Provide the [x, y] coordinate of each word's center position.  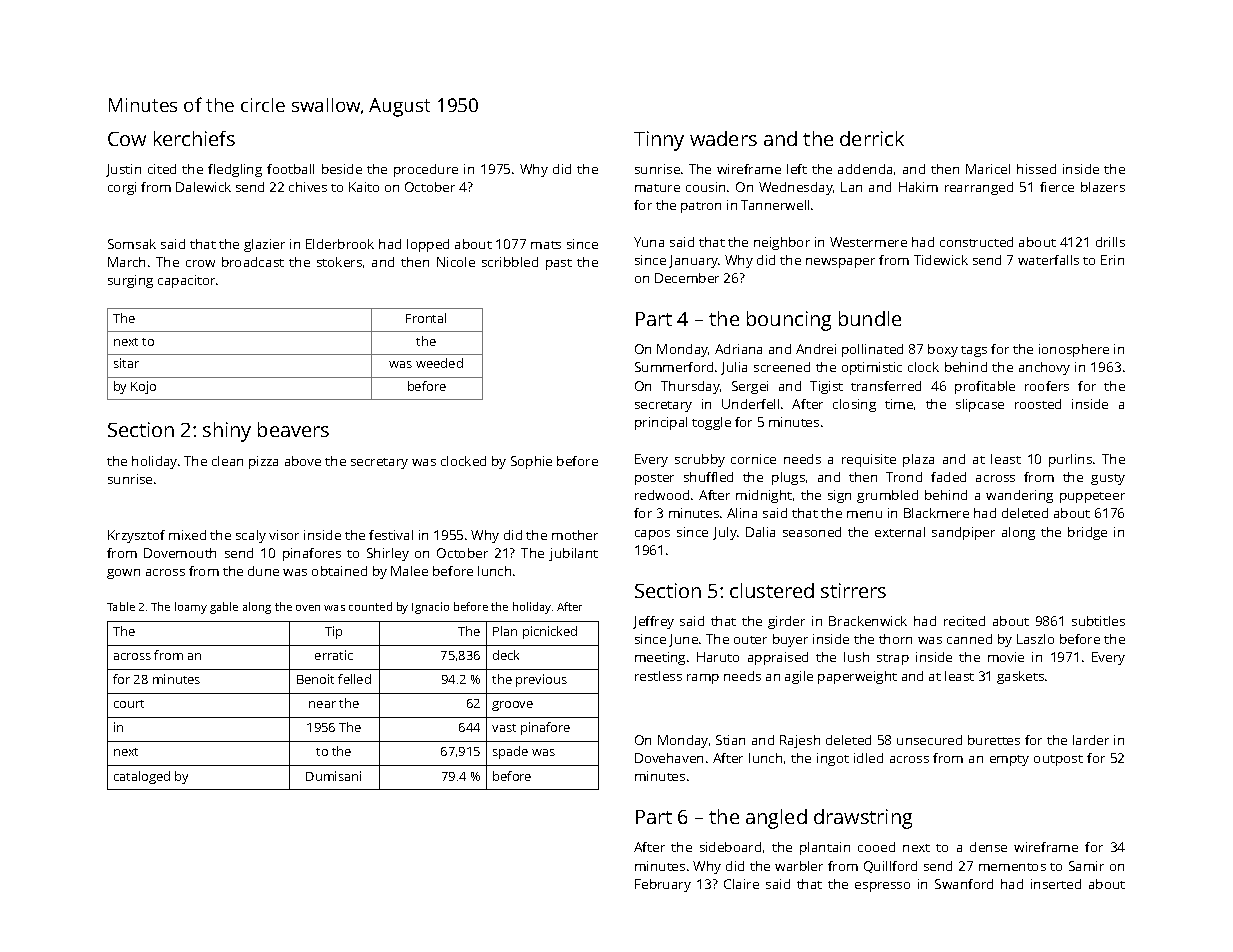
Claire [741, 884]
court [129, 704]
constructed [976, 242]
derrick [872, 138]
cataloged [142, 777]
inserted [1056, 884]
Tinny [659, 141]
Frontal [426, 318]
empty [1009, 760]
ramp [703, 679]
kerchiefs [194, 138]
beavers [293, 429]
